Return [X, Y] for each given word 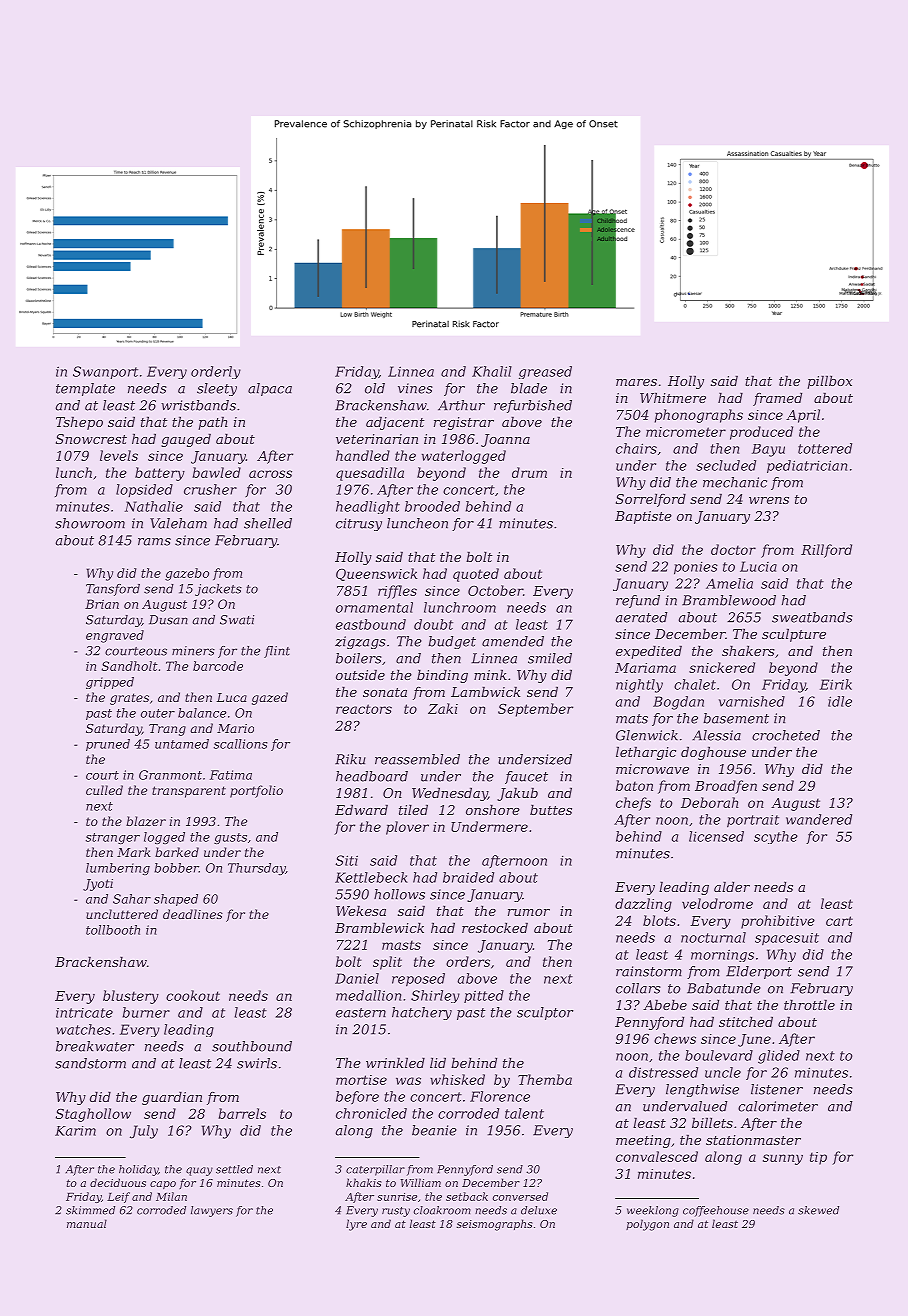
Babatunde [724, 988]
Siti [346, 860]
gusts [230, 838]
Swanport [105, 372]
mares [636, 382]
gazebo [187, 574]
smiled [550, 658]
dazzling [643, 905]
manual [87, 1223]
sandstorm [90, 1063]
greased [545, 372]
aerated [641, 617]
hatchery [422, 1013]
